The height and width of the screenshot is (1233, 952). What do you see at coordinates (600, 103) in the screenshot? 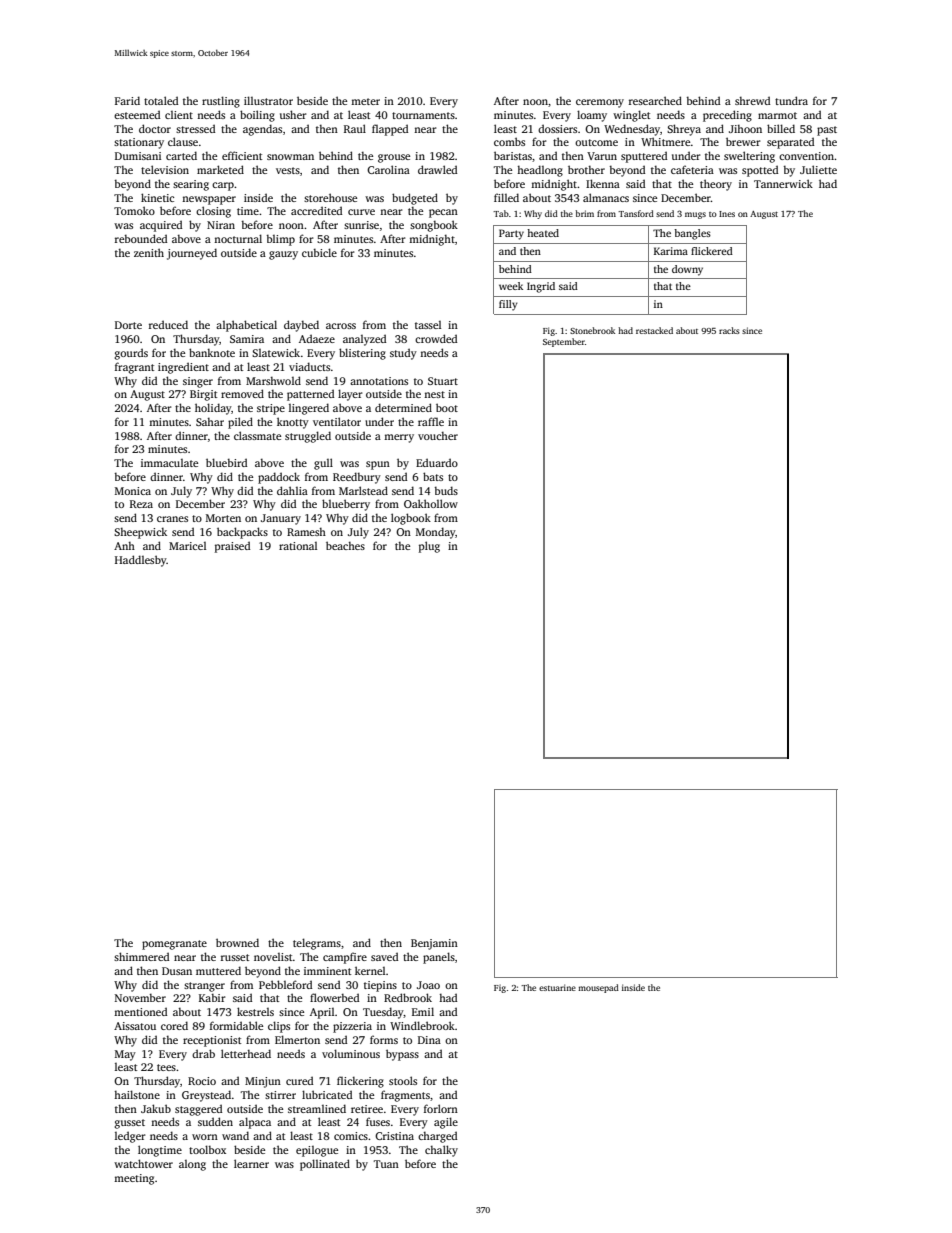
I see `ceremony` at bounding box center [600, 103].
